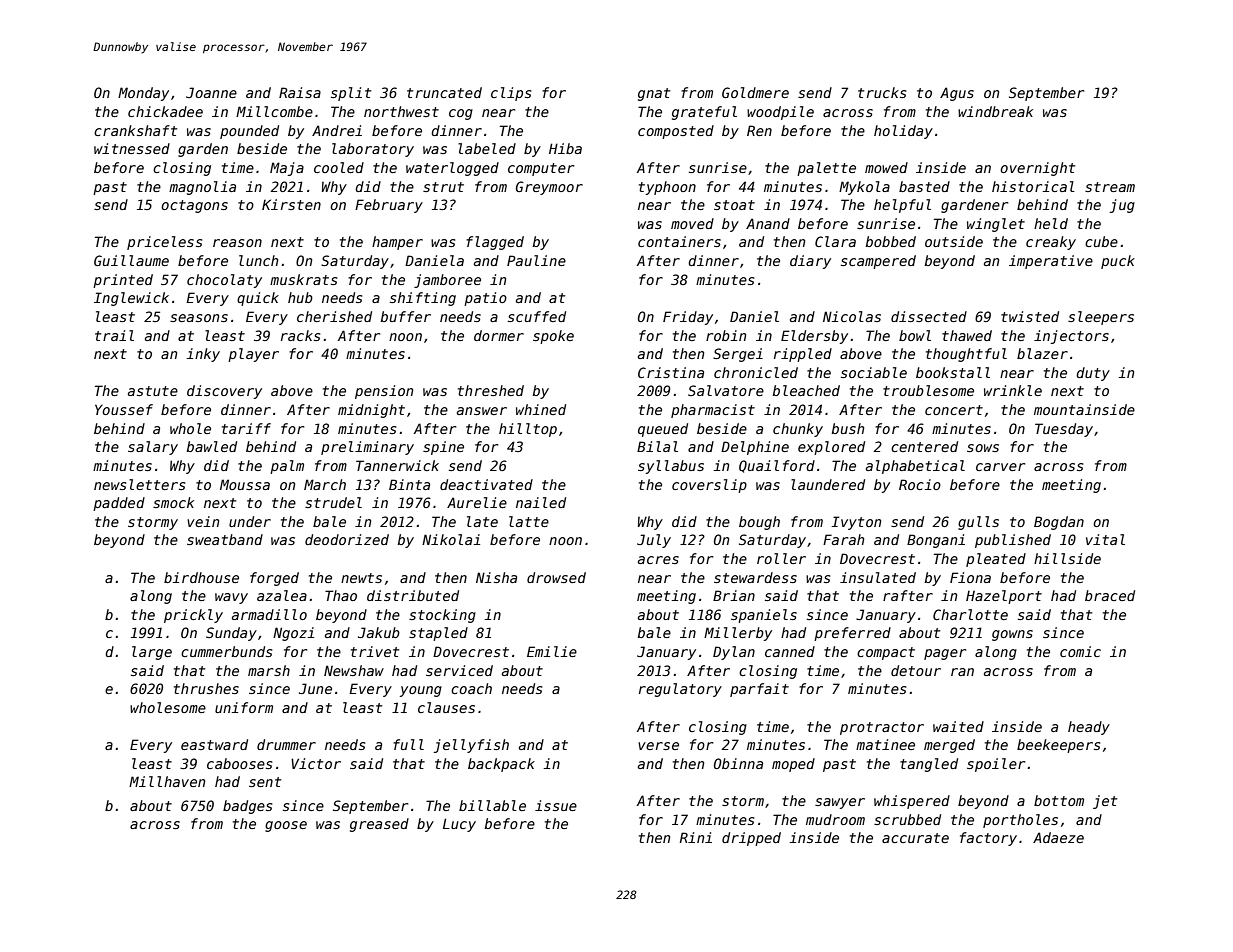 The image size is (1233, 952). Describe the element at coordinates (286, 826) in the document. I see `goose` at that location.
